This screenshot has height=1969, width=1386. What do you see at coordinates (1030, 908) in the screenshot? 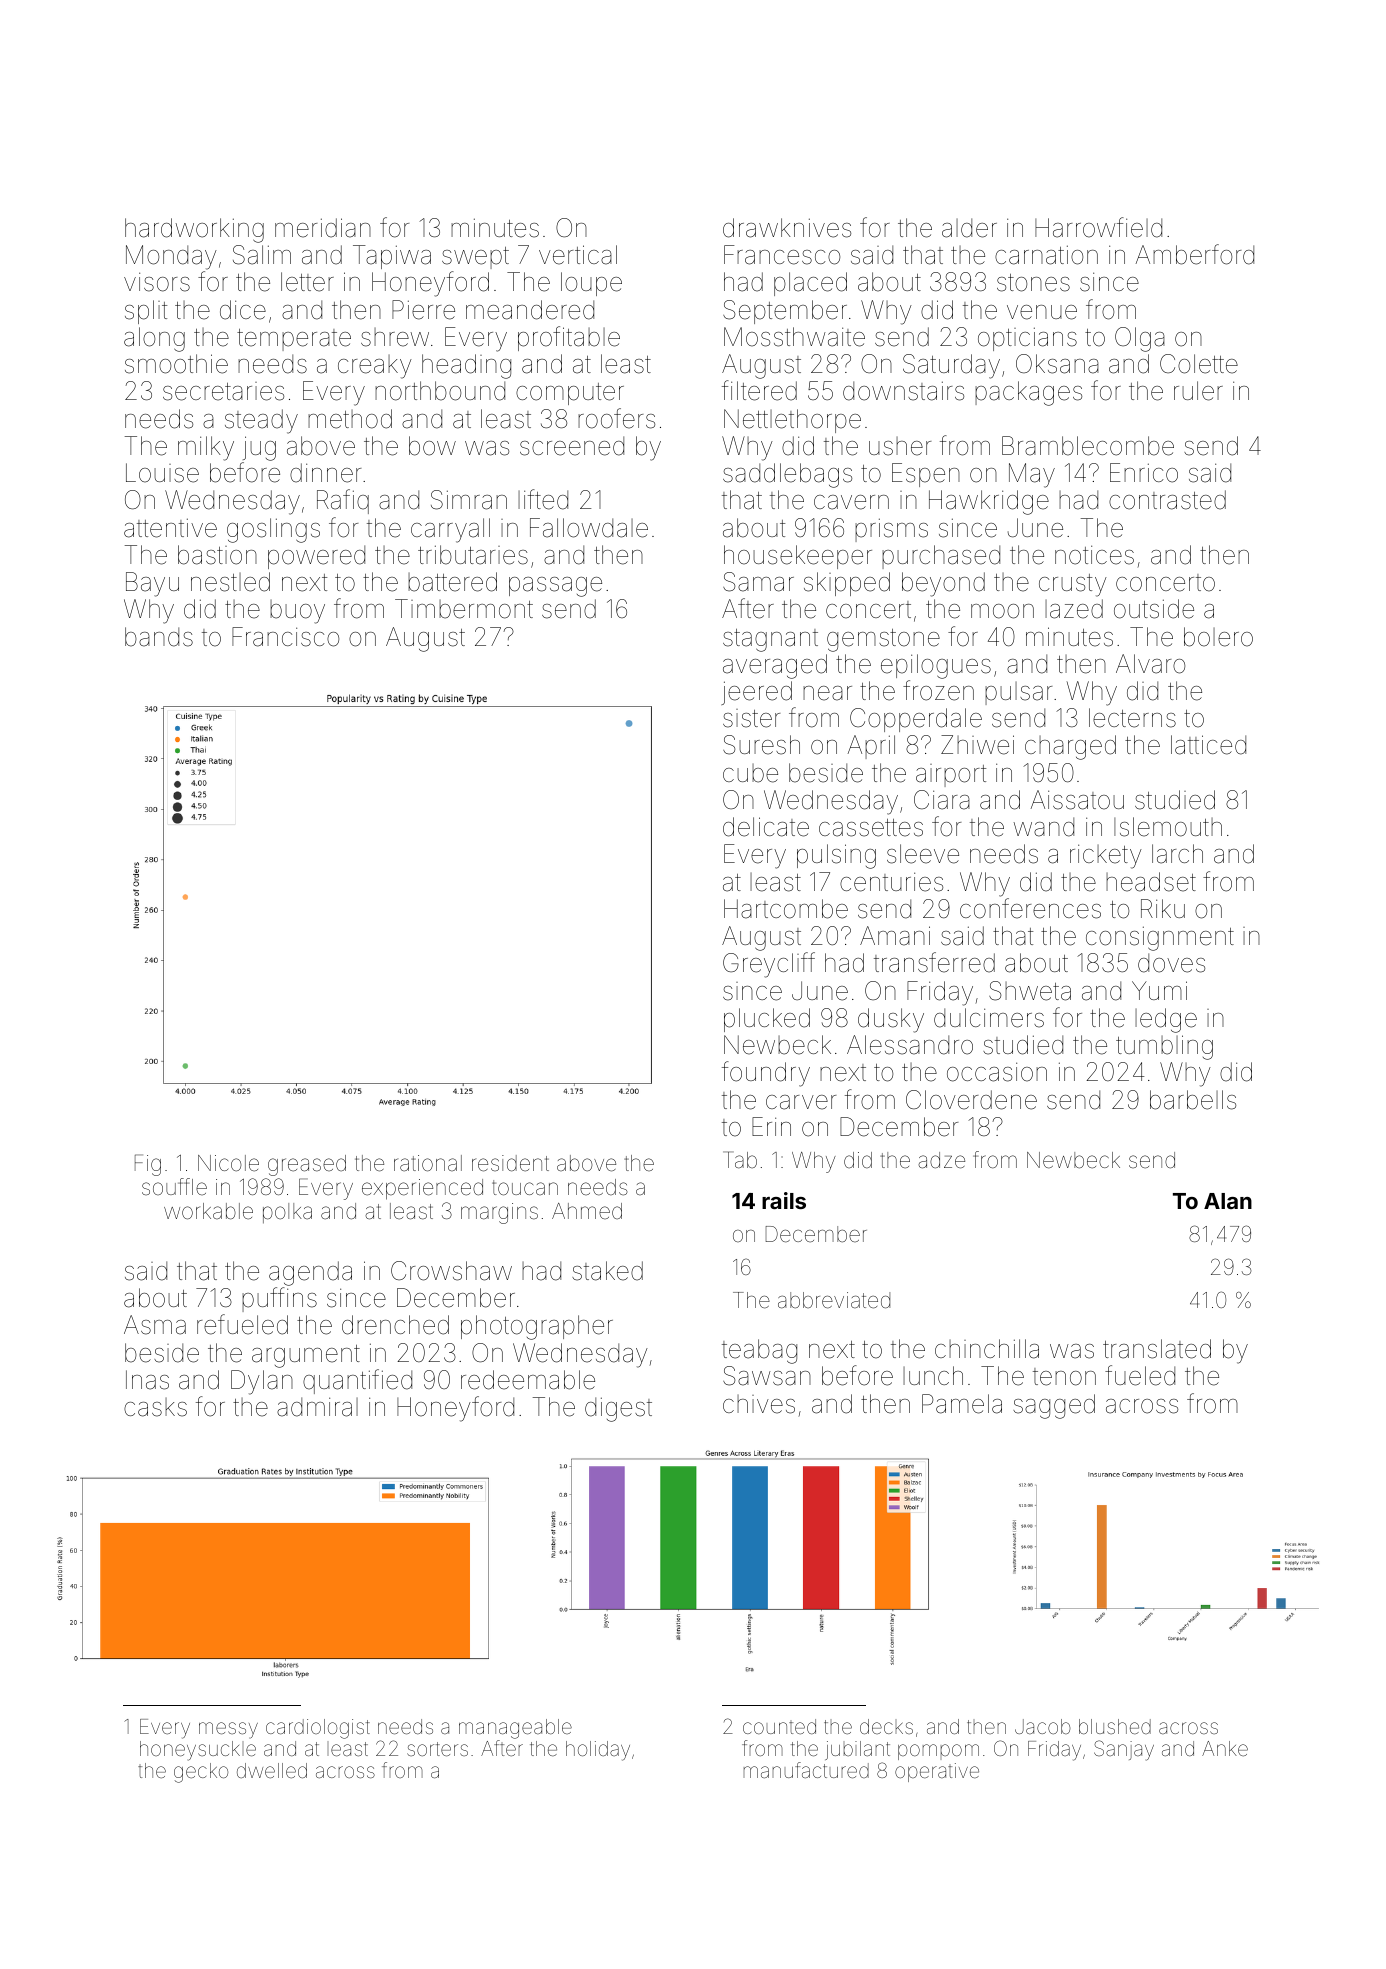
I see `conferences` at bounding box center [1030, 908].
